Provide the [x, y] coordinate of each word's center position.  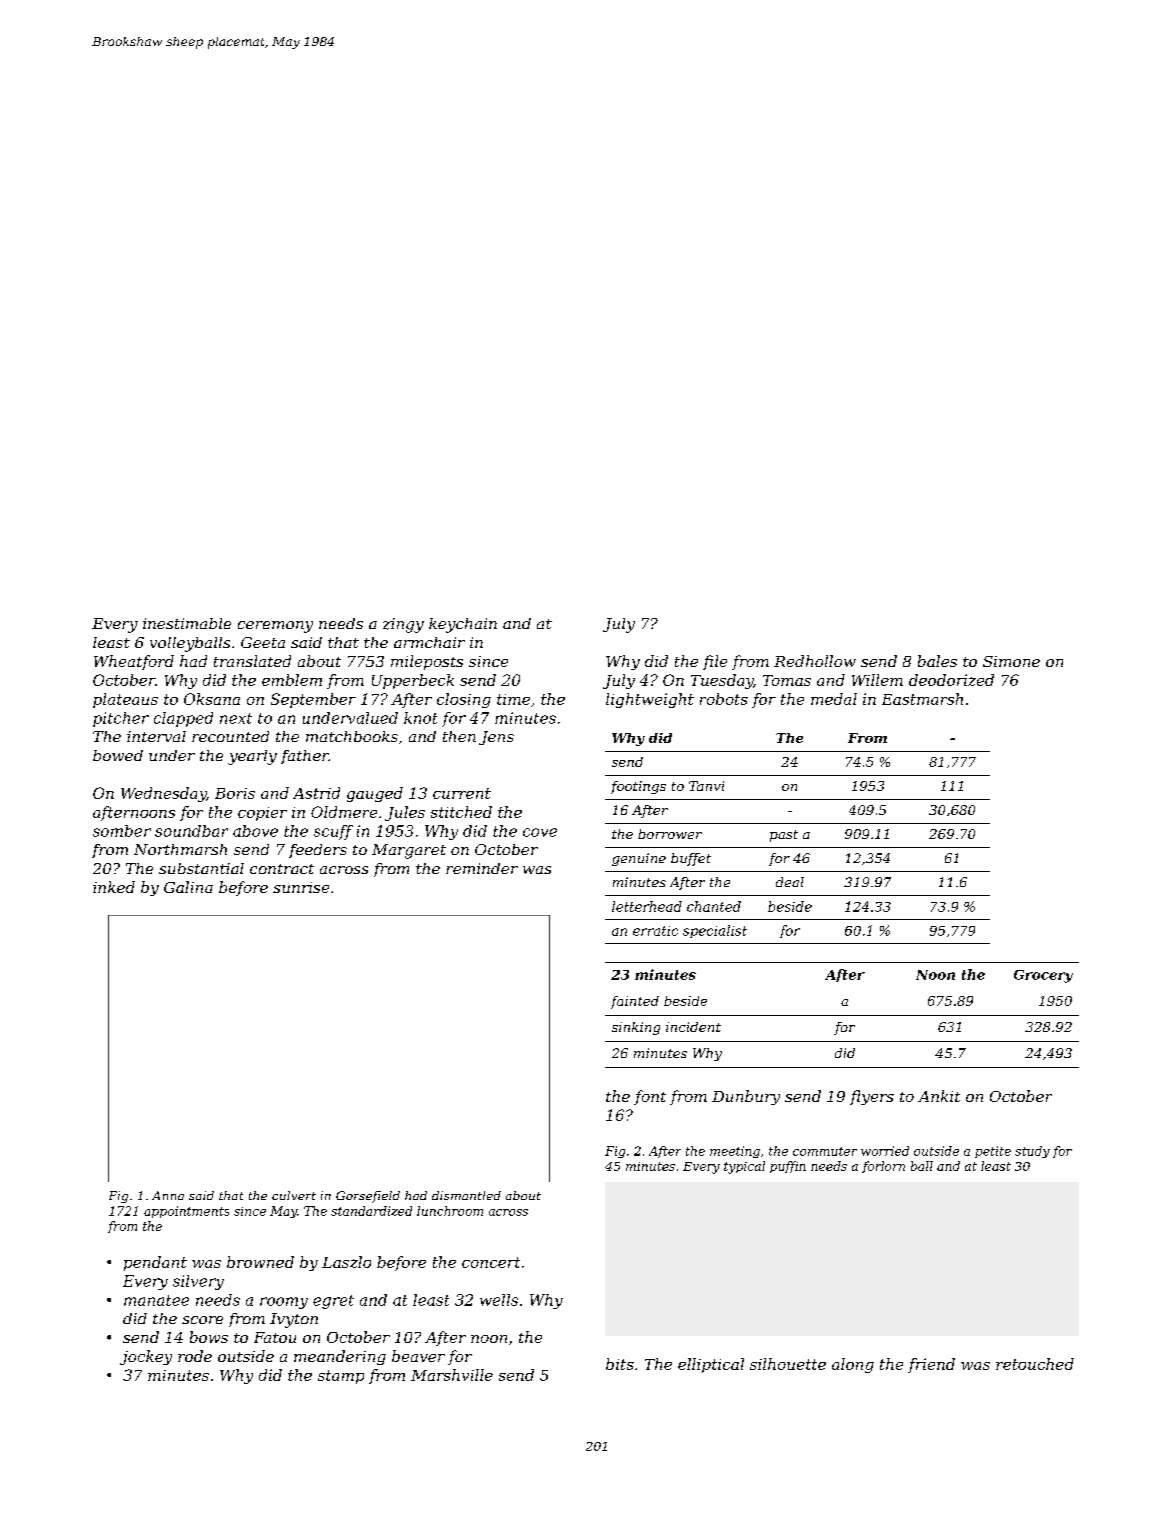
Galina [188, 887]
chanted [714, 906]
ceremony [275, 627]
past [784, 836]
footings [638, 787]
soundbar [191, 831]
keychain [463, 625]
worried [885, 1151]
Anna [168, 1195]
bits [620, 1364]
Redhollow [815, 661]
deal [790, 882]
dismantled [466, 1195]
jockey [146, 1357]
